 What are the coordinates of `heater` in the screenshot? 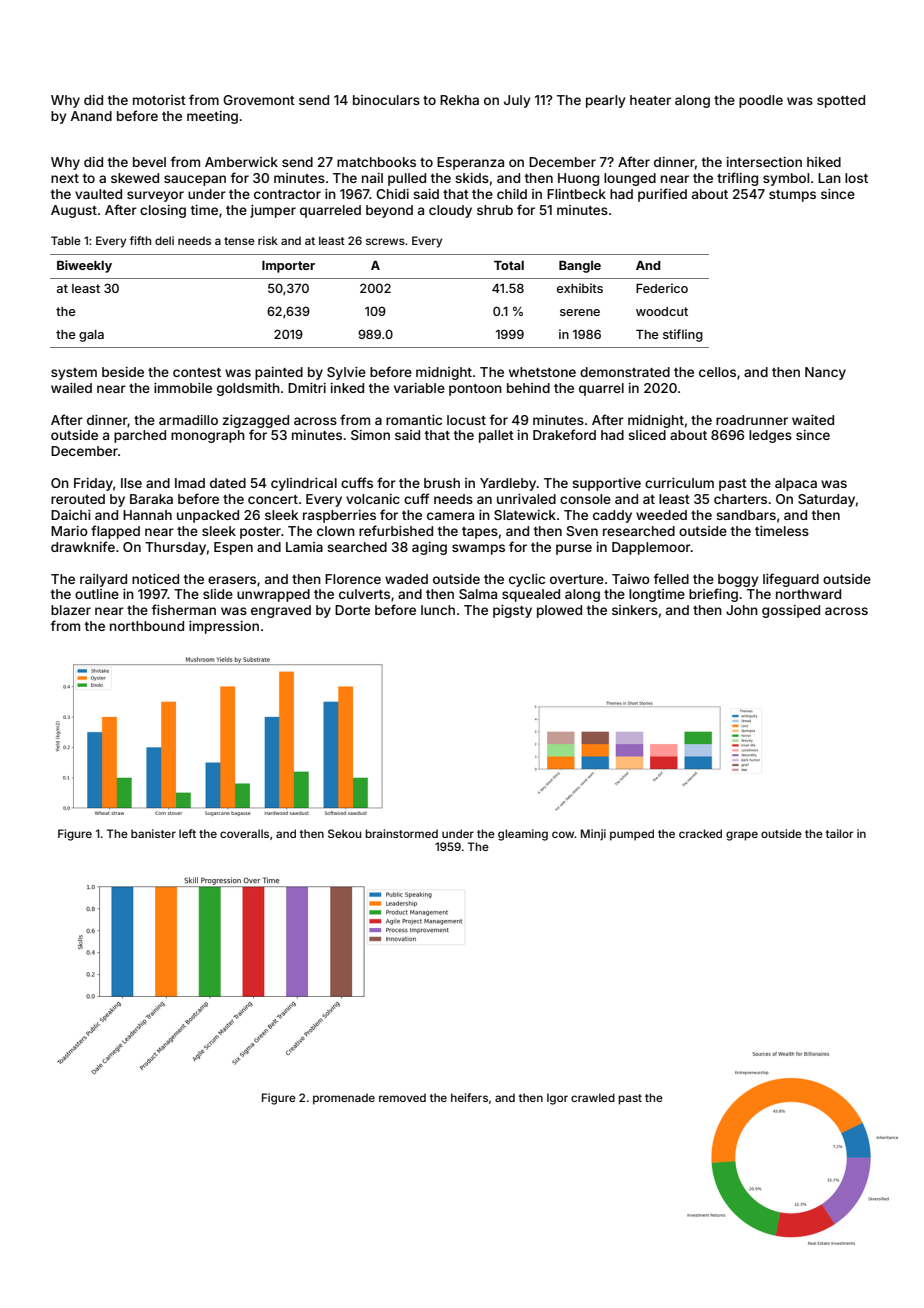 It's located at (650, 100).
